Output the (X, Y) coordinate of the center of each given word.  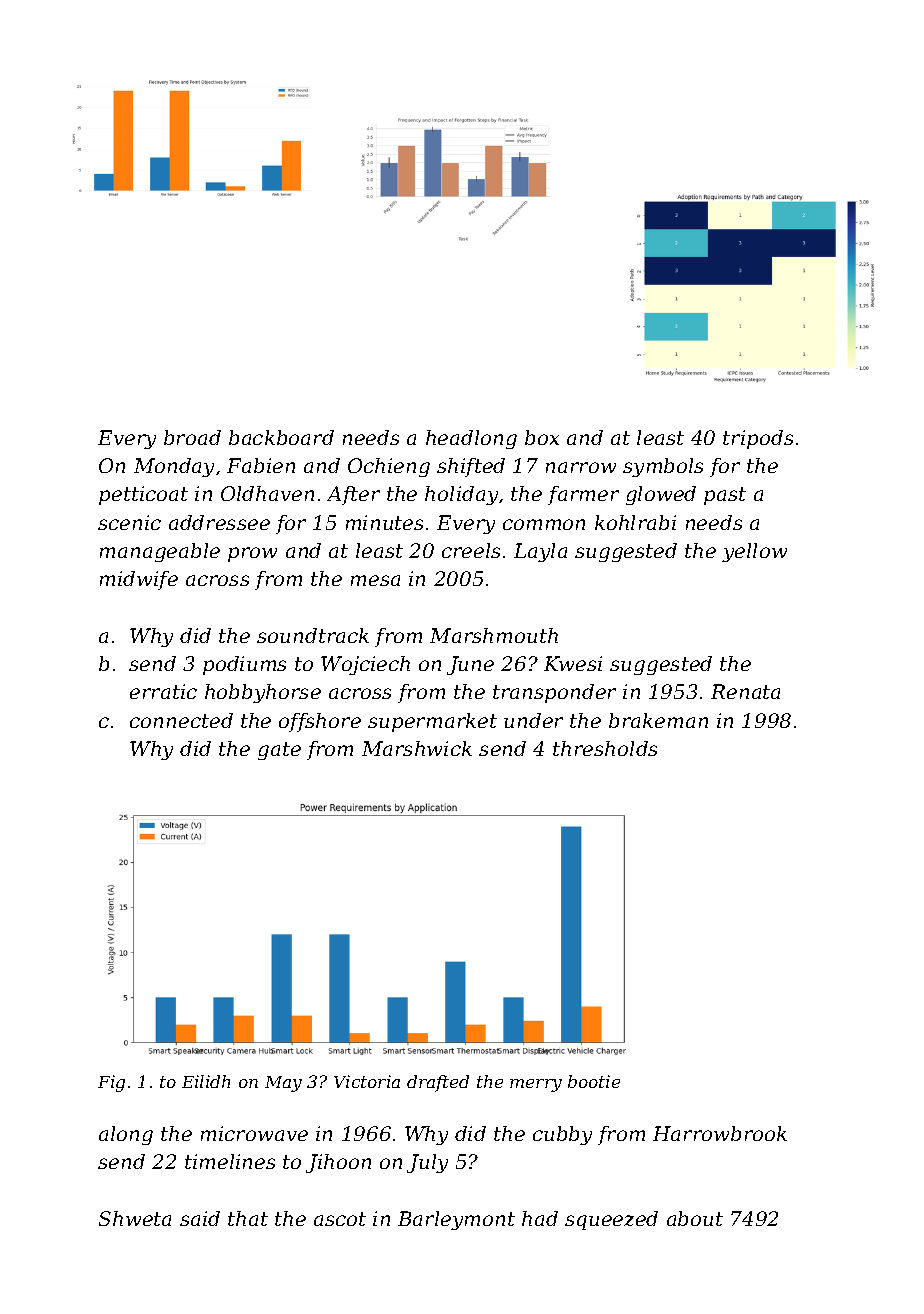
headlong (471, 439)
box (542, 437)
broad (192, 437)
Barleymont (456, 1220)
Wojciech (365, 665)
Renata (745, 691)
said (200, 1218)
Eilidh (206, 1081)
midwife (139, 580)
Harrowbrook (720, 1133)
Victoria (367, 1081)
